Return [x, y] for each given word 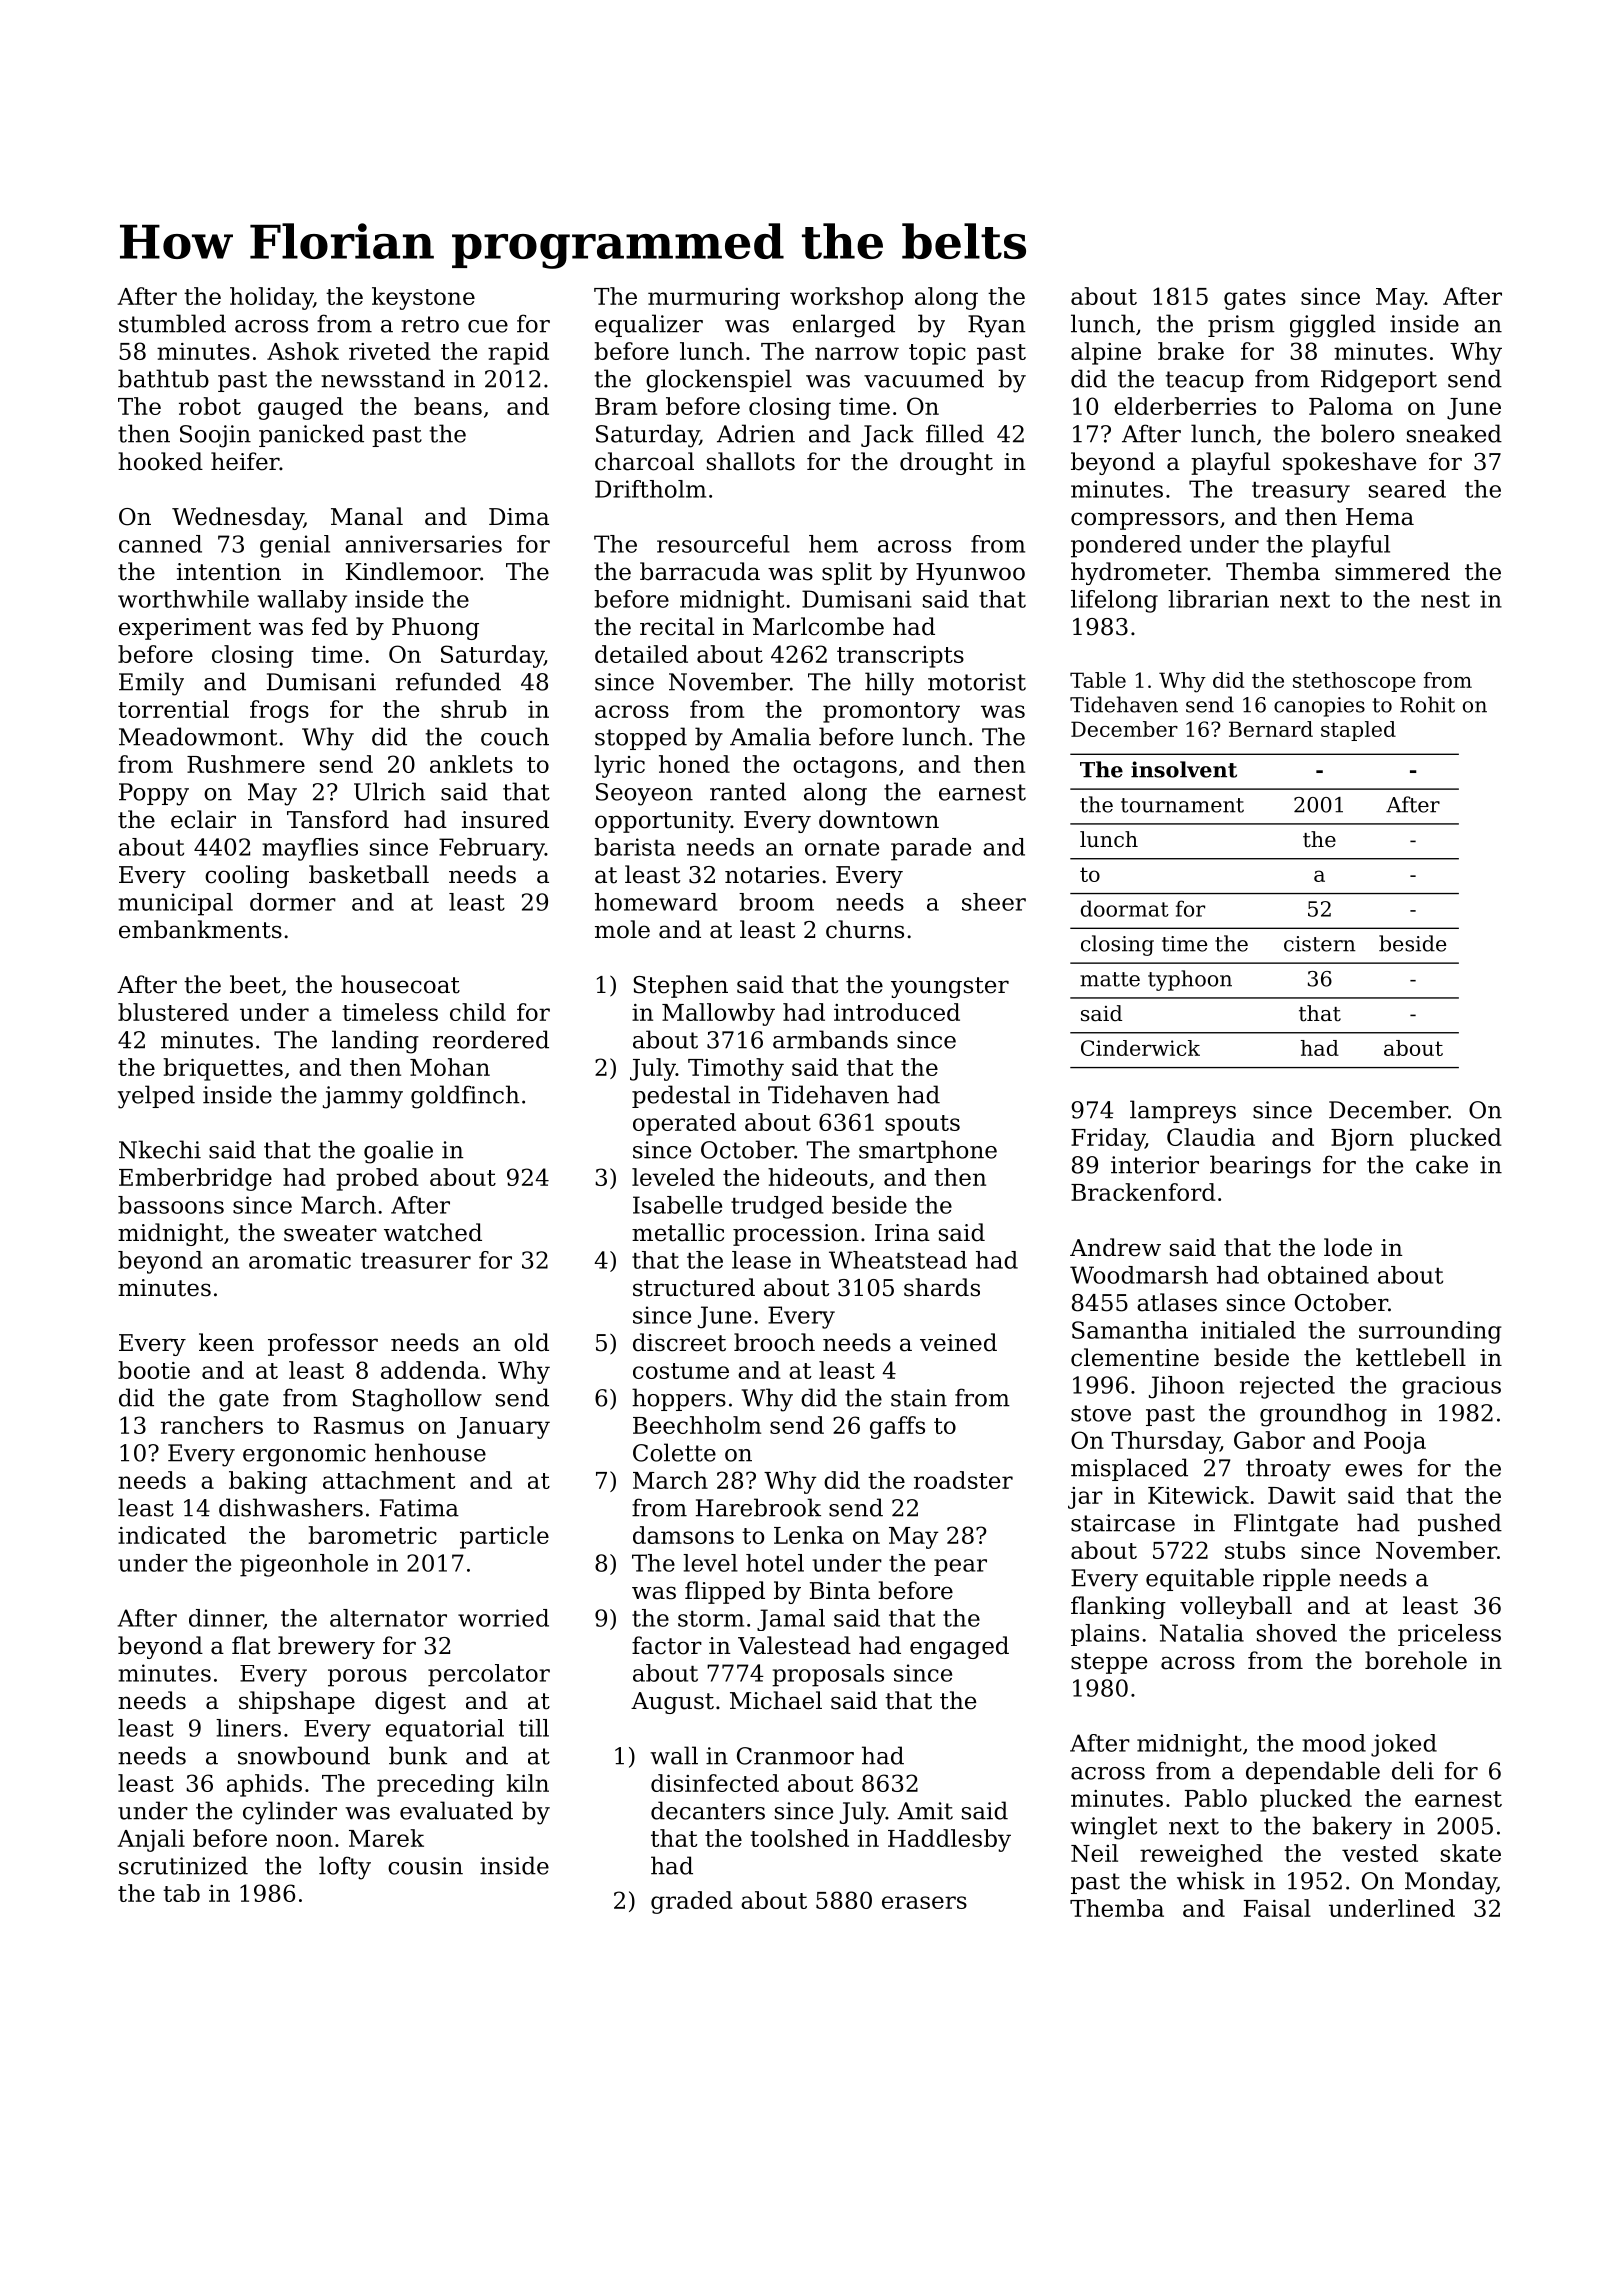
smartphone [928, 1151]
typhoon [1190, 980]
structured [694, 1287]
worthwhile [183, 599]
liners [248, 1728]
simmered [1392, 571]
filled [955, 433]
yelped [156, 1097]
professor [323, 1344]
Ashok [303, 351]
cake [1442, 1164]
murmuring [714, 299]
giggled [1333, 326]
